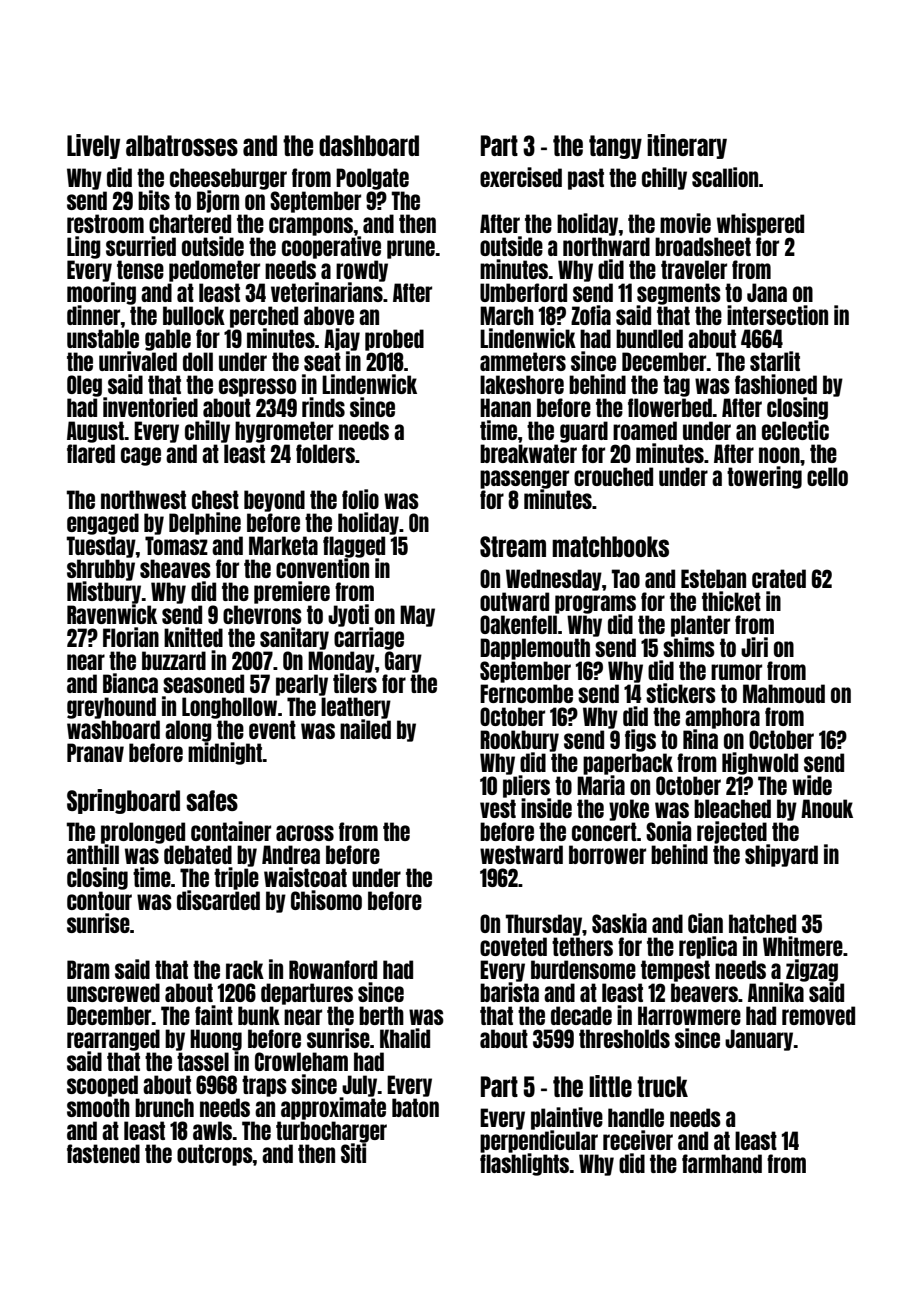 The width and height of the document is (924, 1311). What do you see at coordinates (218, 201) in the document?
I see `Bjorn` at bounding box center [218, 201].
